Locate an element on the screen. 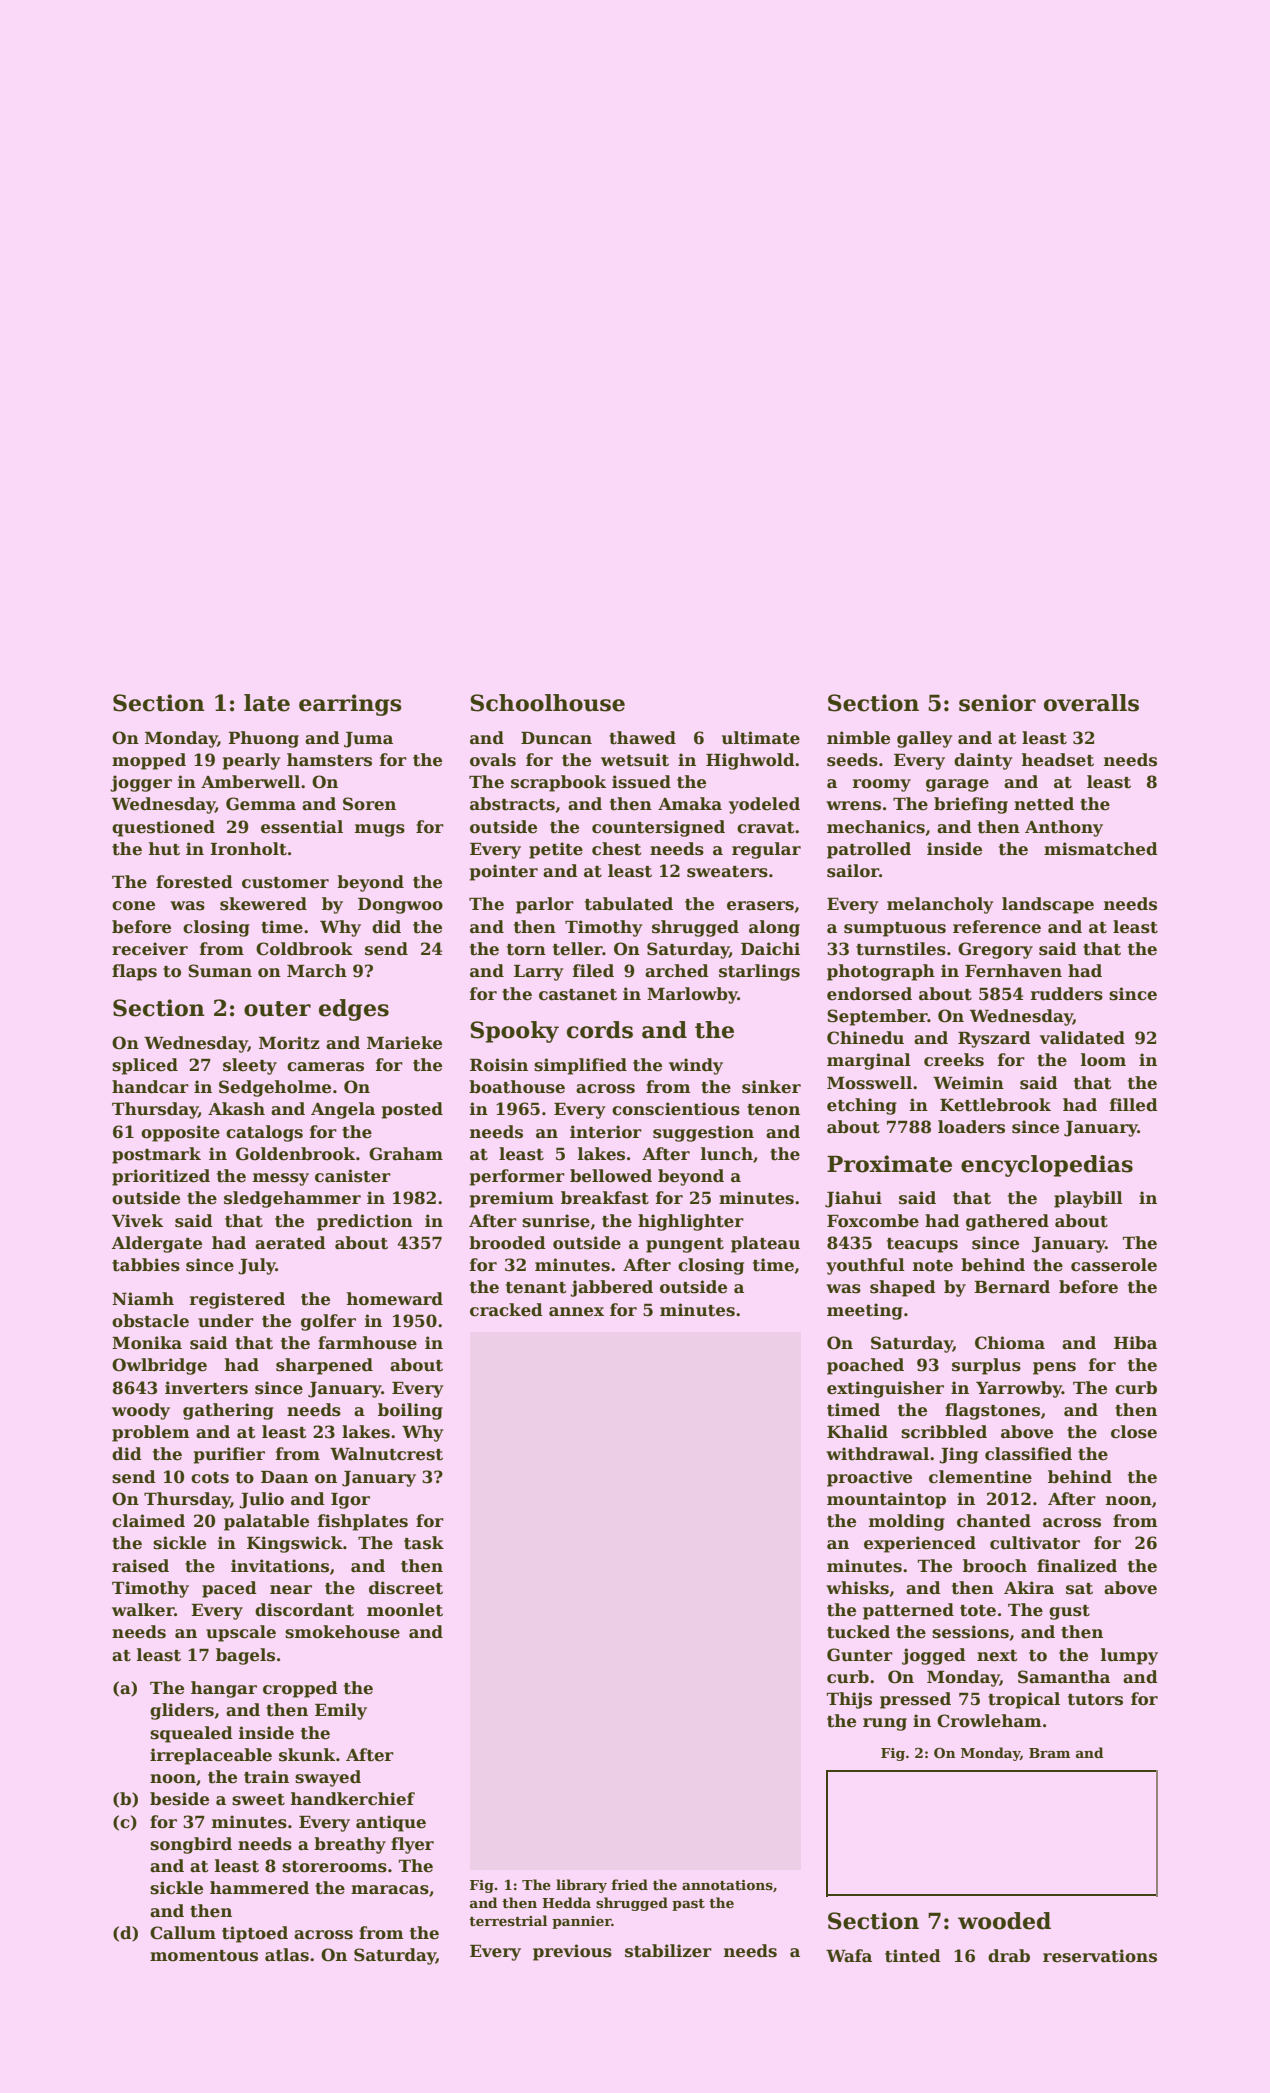 This screenshot has width=1270, height=2093. Gemma is located at coordinates (261, 804).
